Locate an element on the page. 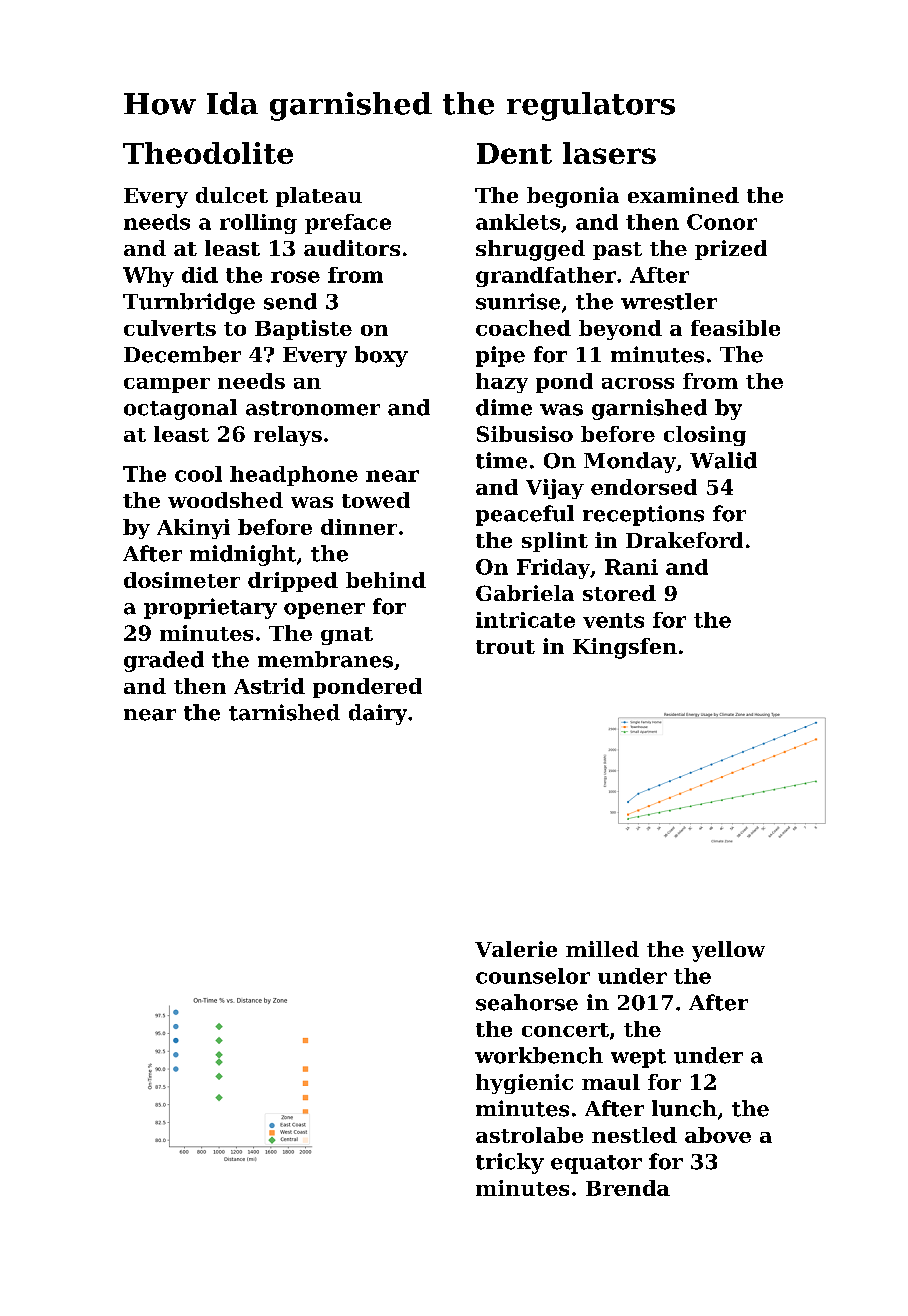  proprietary is located at coordinates (210, 608).
